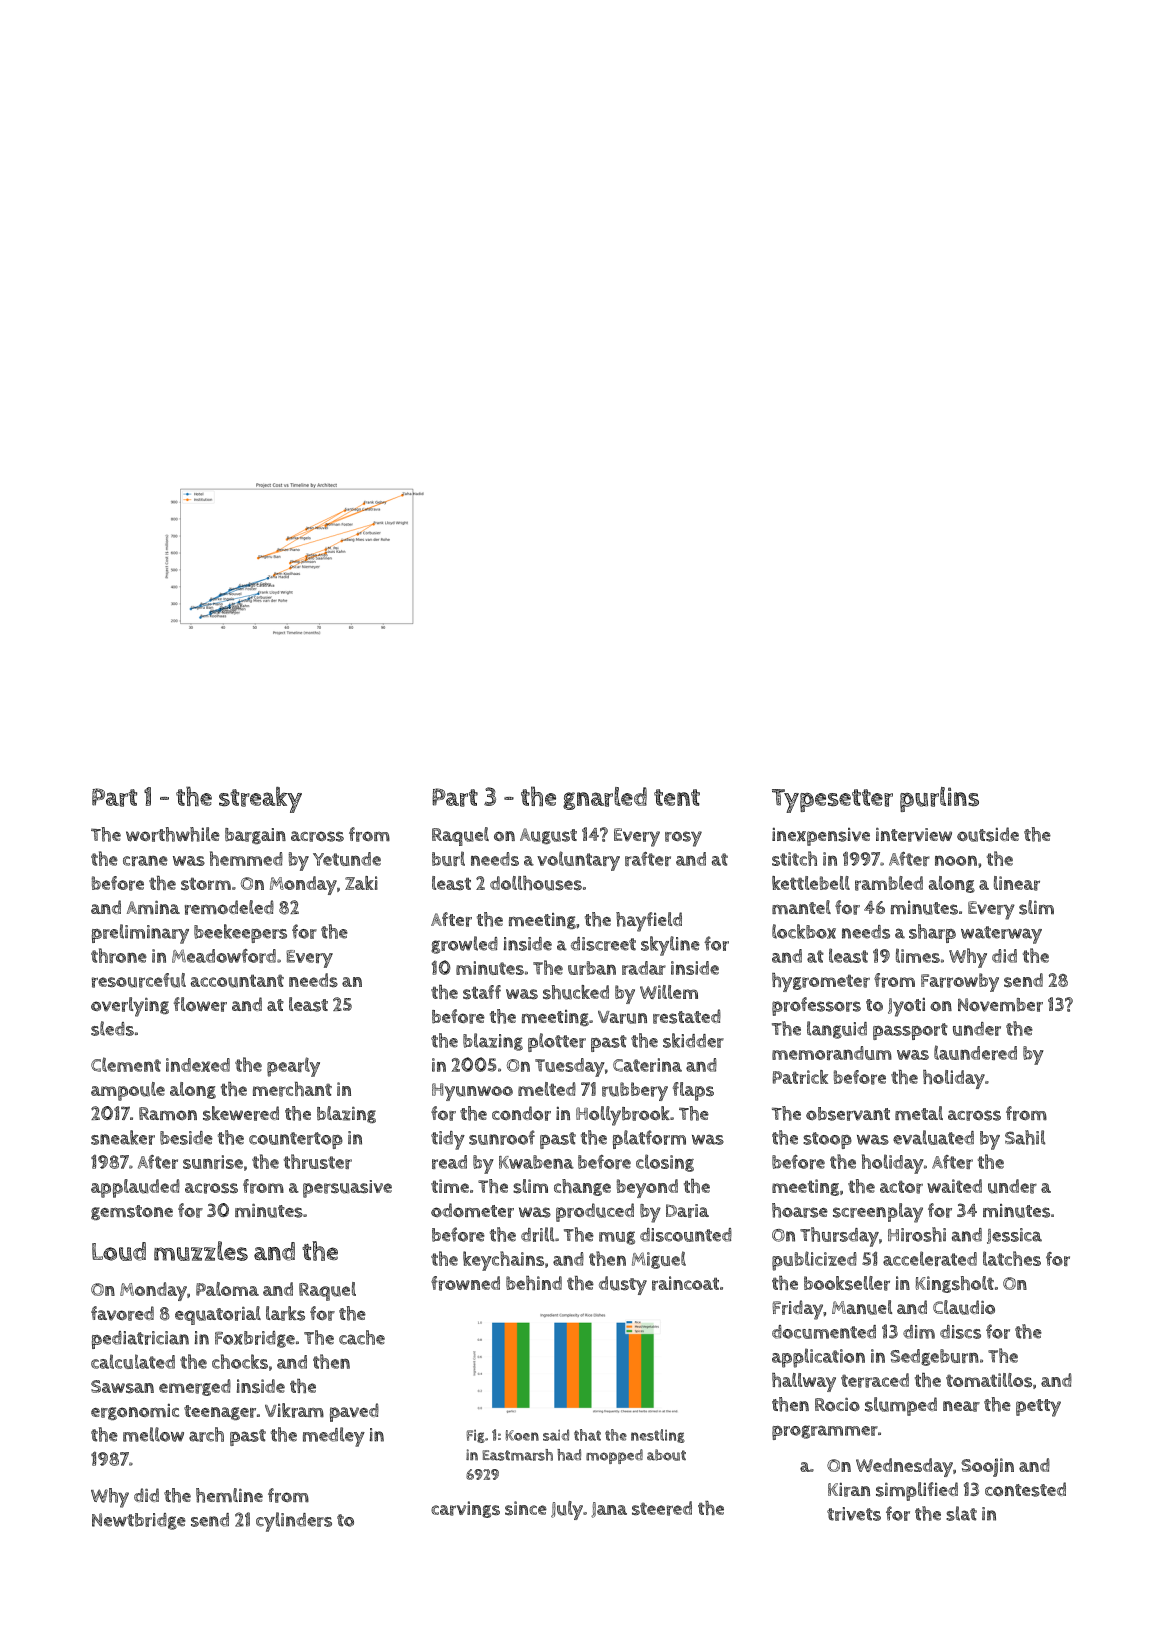 Image resolution: width=1166 pixels, height=1649 pixels. Describe the element at coordinates (939, 799) in the screenshot. I see `purlins` at that location.
